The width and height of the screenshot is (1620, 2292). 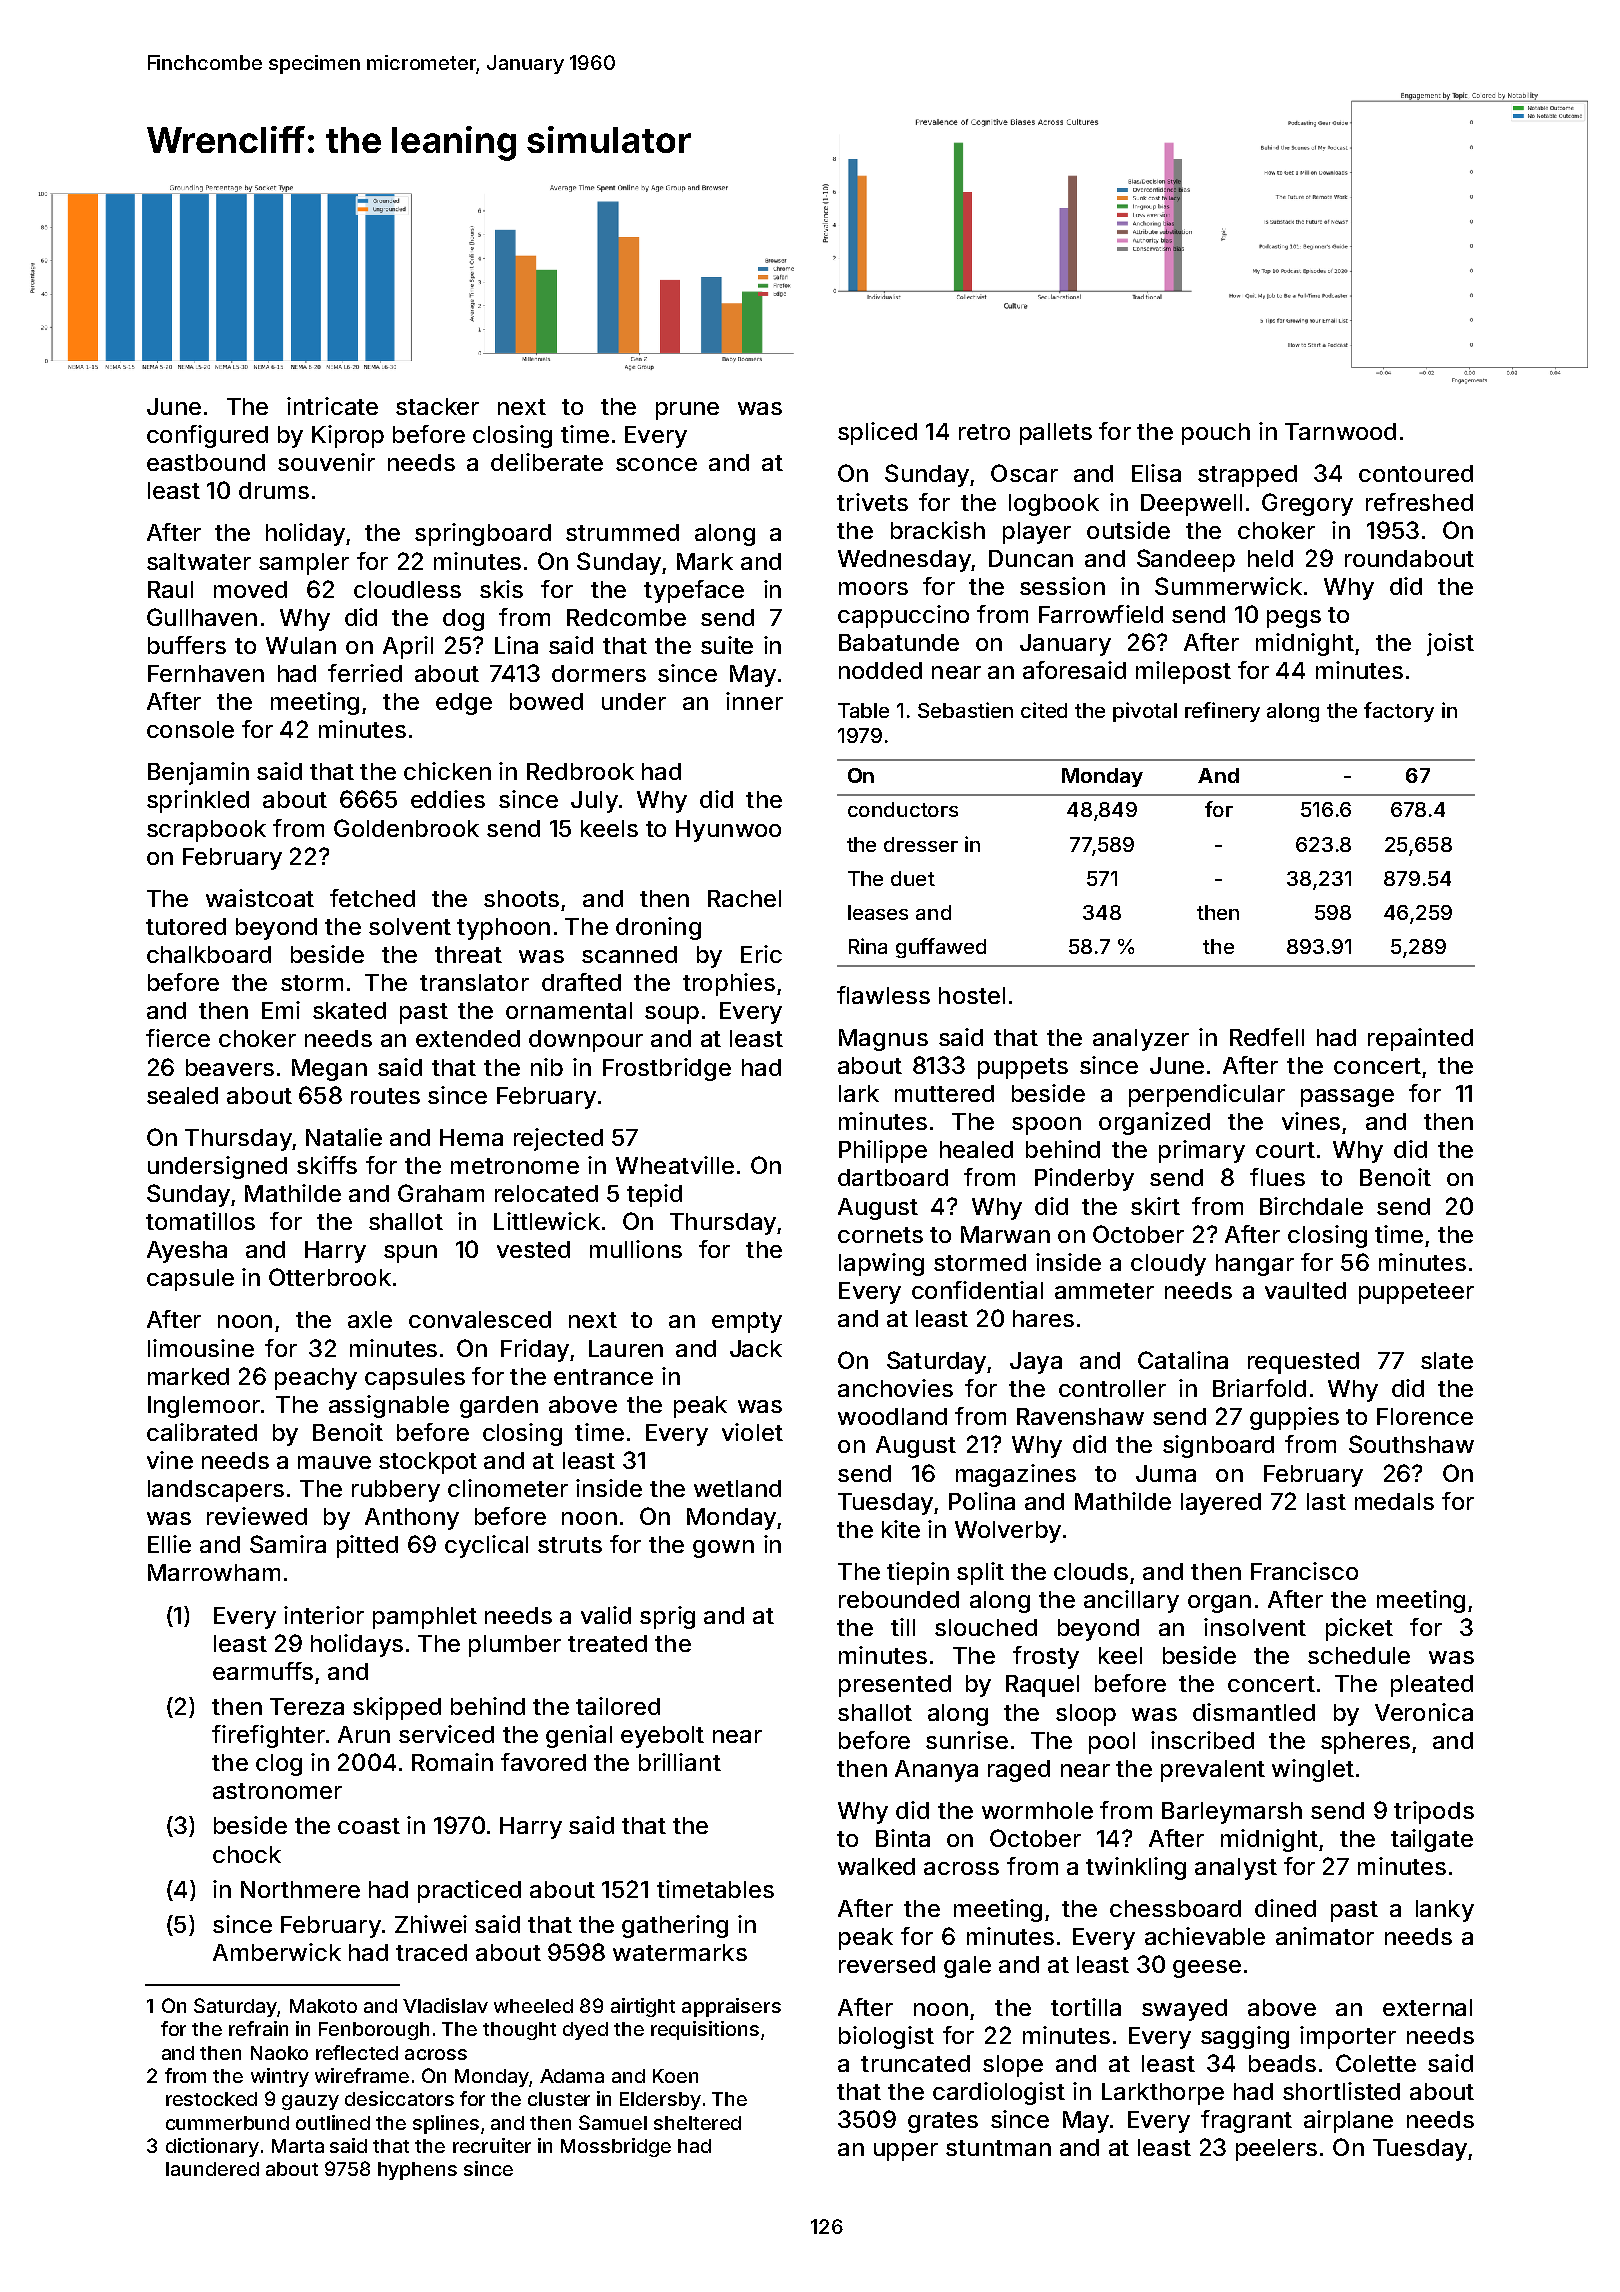 What do you see at coordinates (903, 1838) in the screenshot?
I see `Binta` at bounding box center [903, 1838].
